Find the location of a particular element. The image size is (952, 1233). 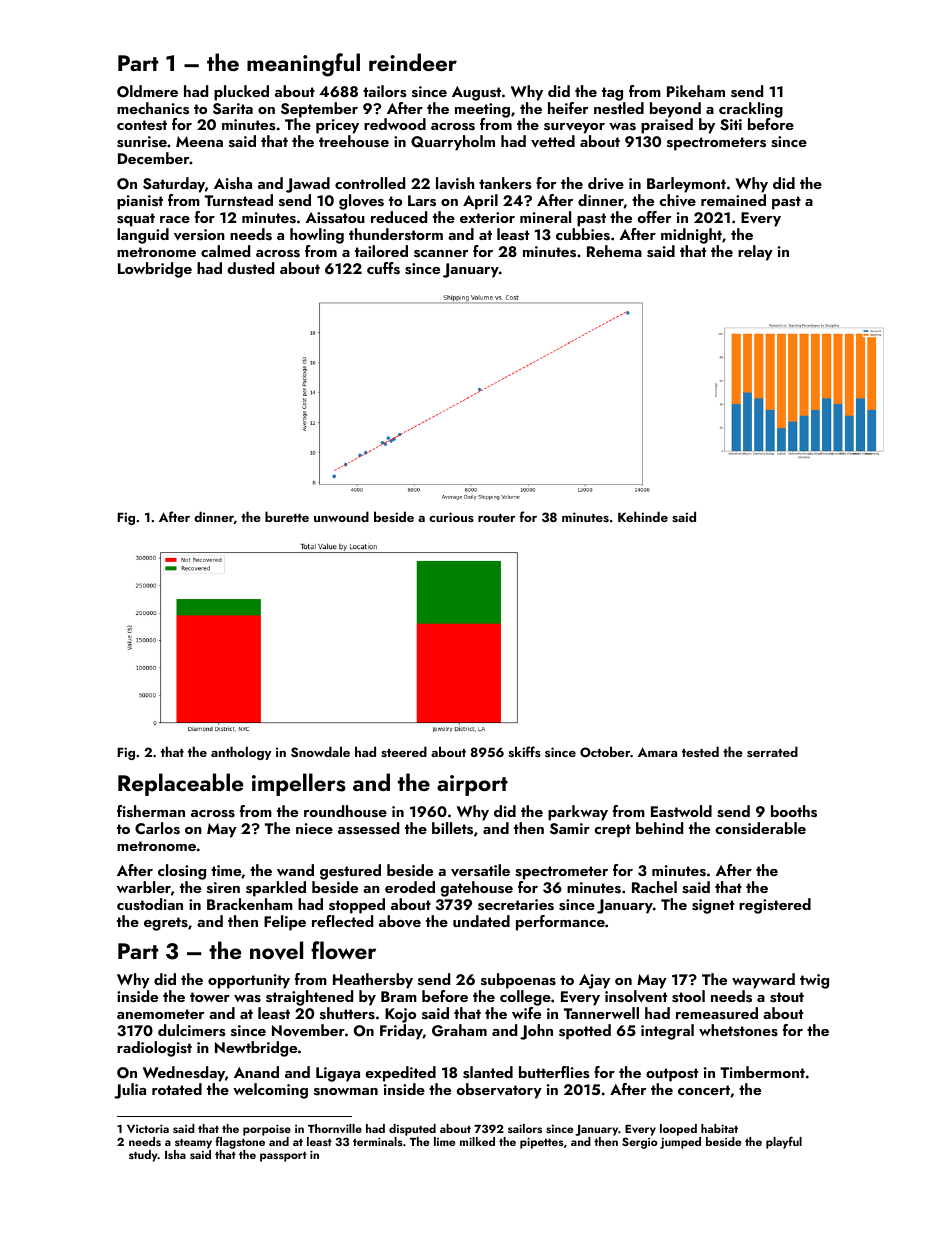

Pikeham is located at coordinates (696, 91).
